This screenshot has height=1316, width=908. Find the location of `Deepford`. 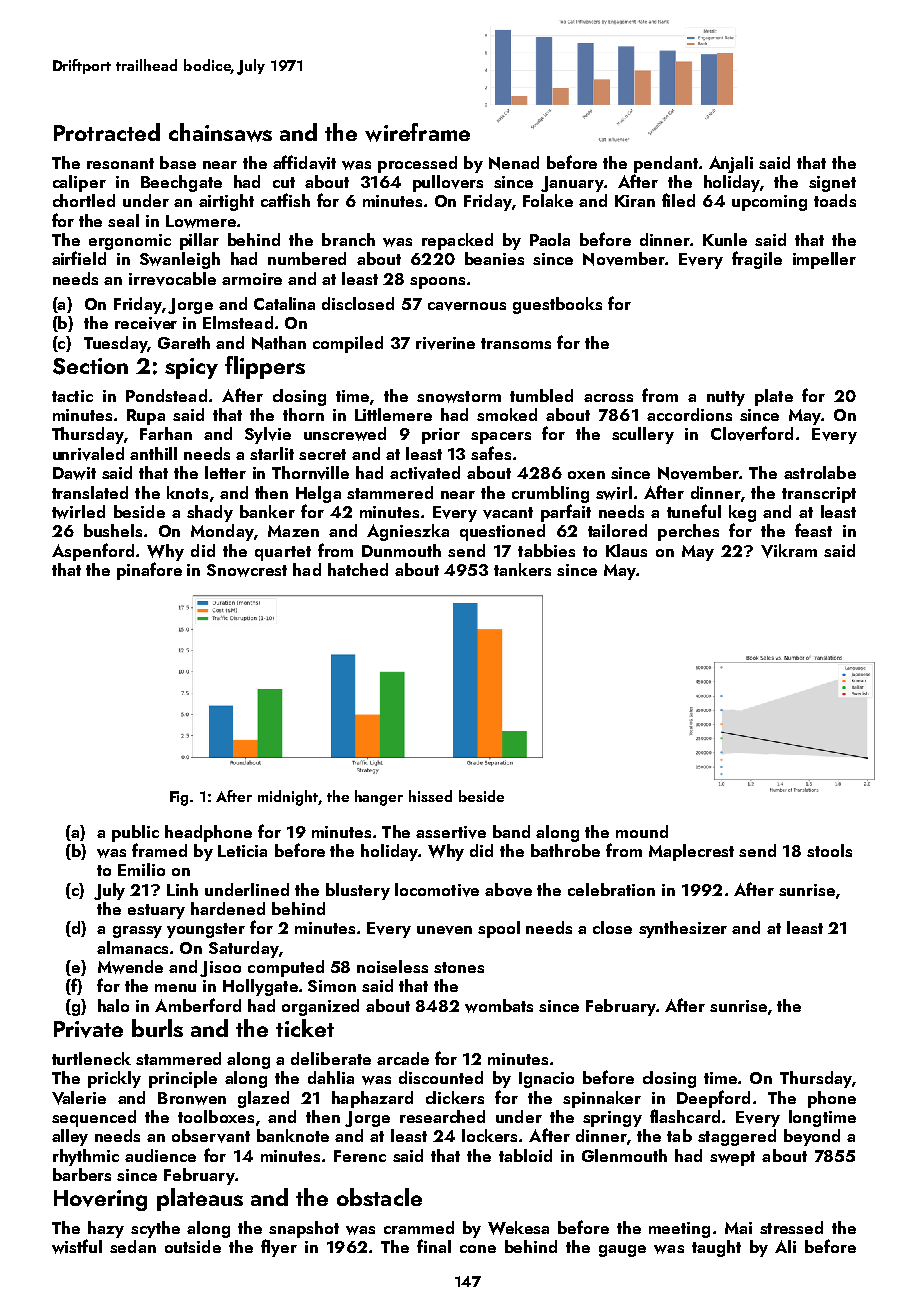

Deepford is located at coordinates (713, 1099).
